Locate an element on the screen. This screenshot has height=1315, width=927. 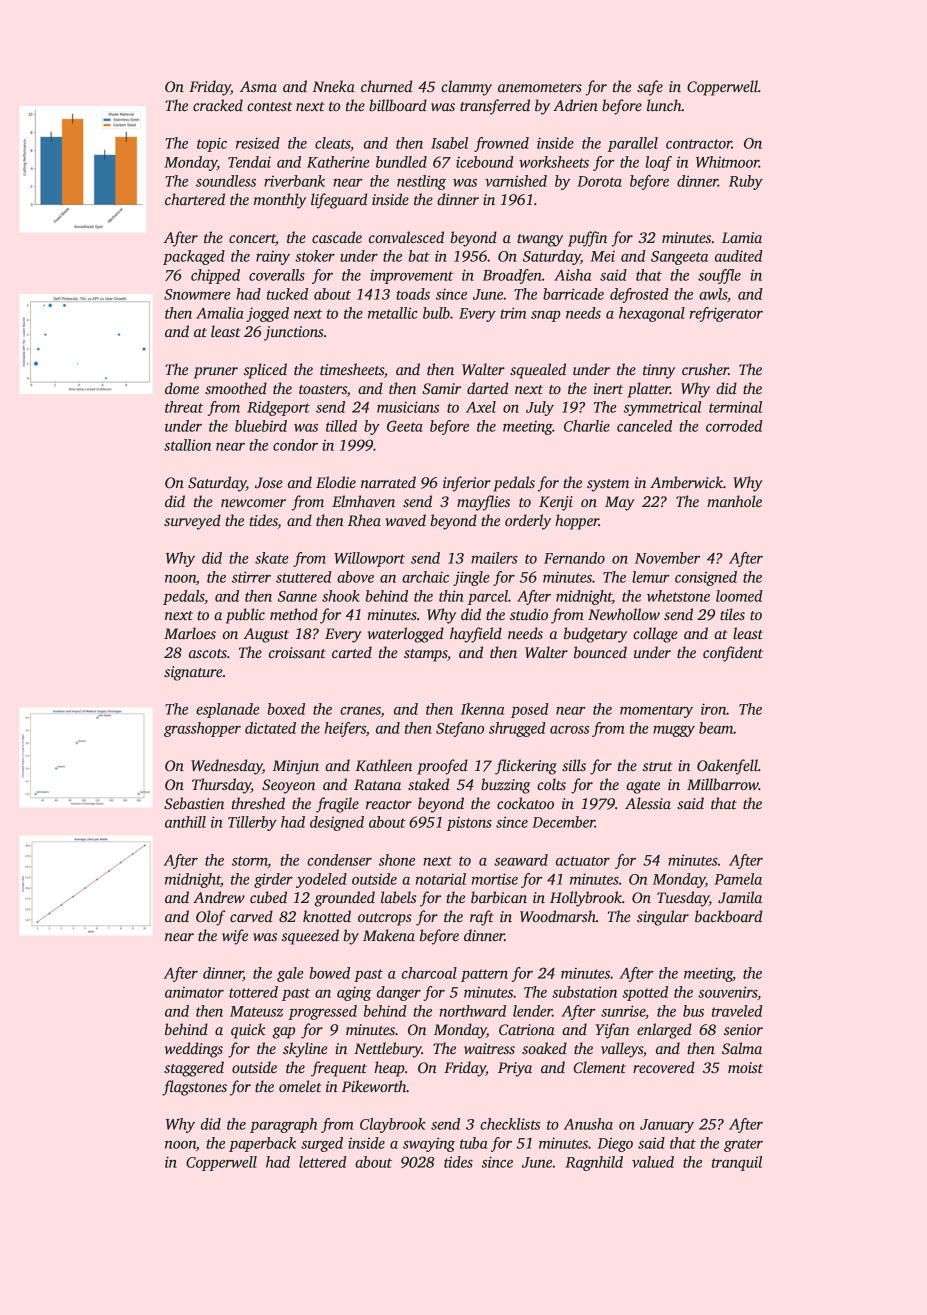
paperback is located at coordinates (262, 1144).
